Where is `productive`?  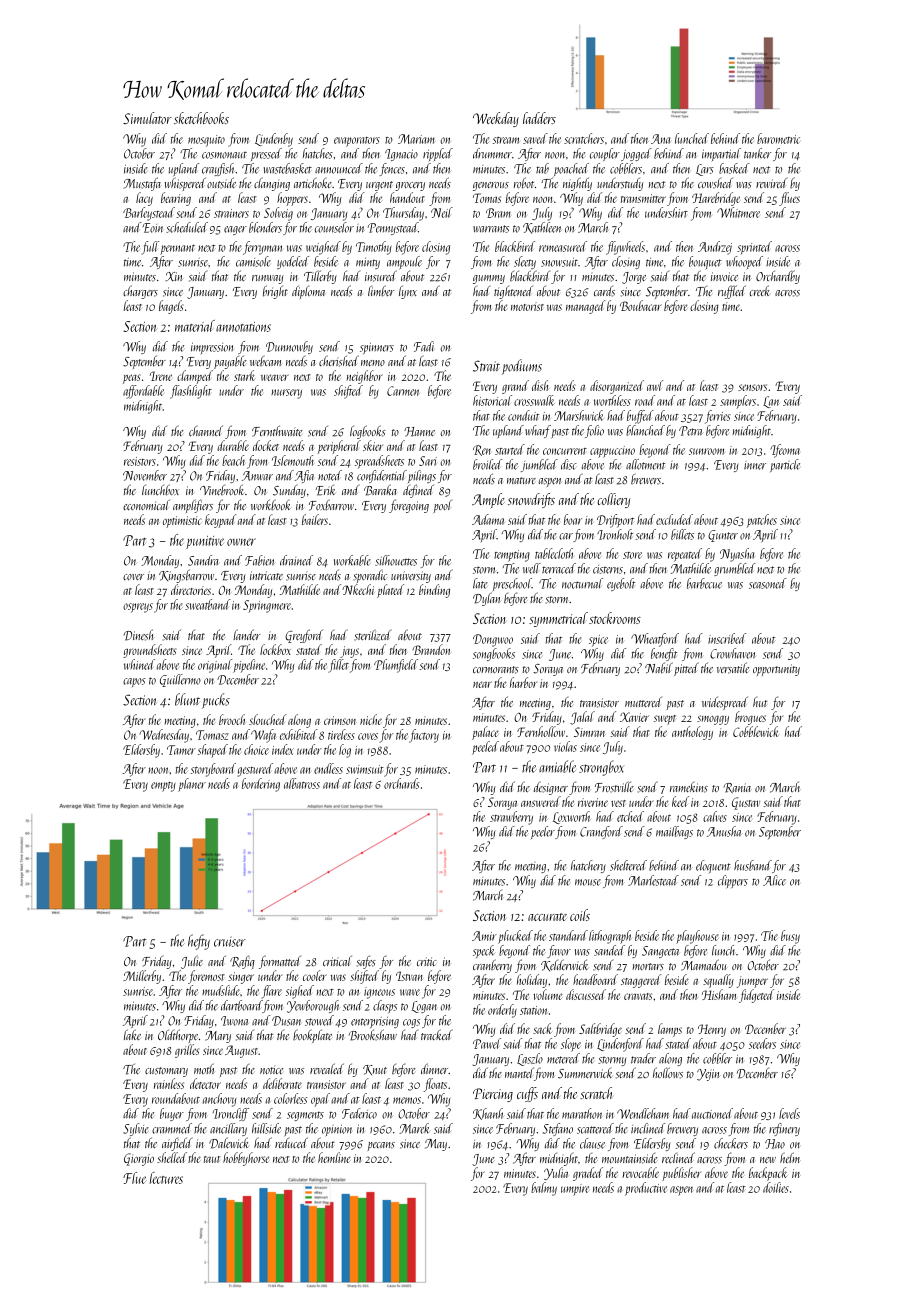 productive is located at coordinates (646, 1189).
